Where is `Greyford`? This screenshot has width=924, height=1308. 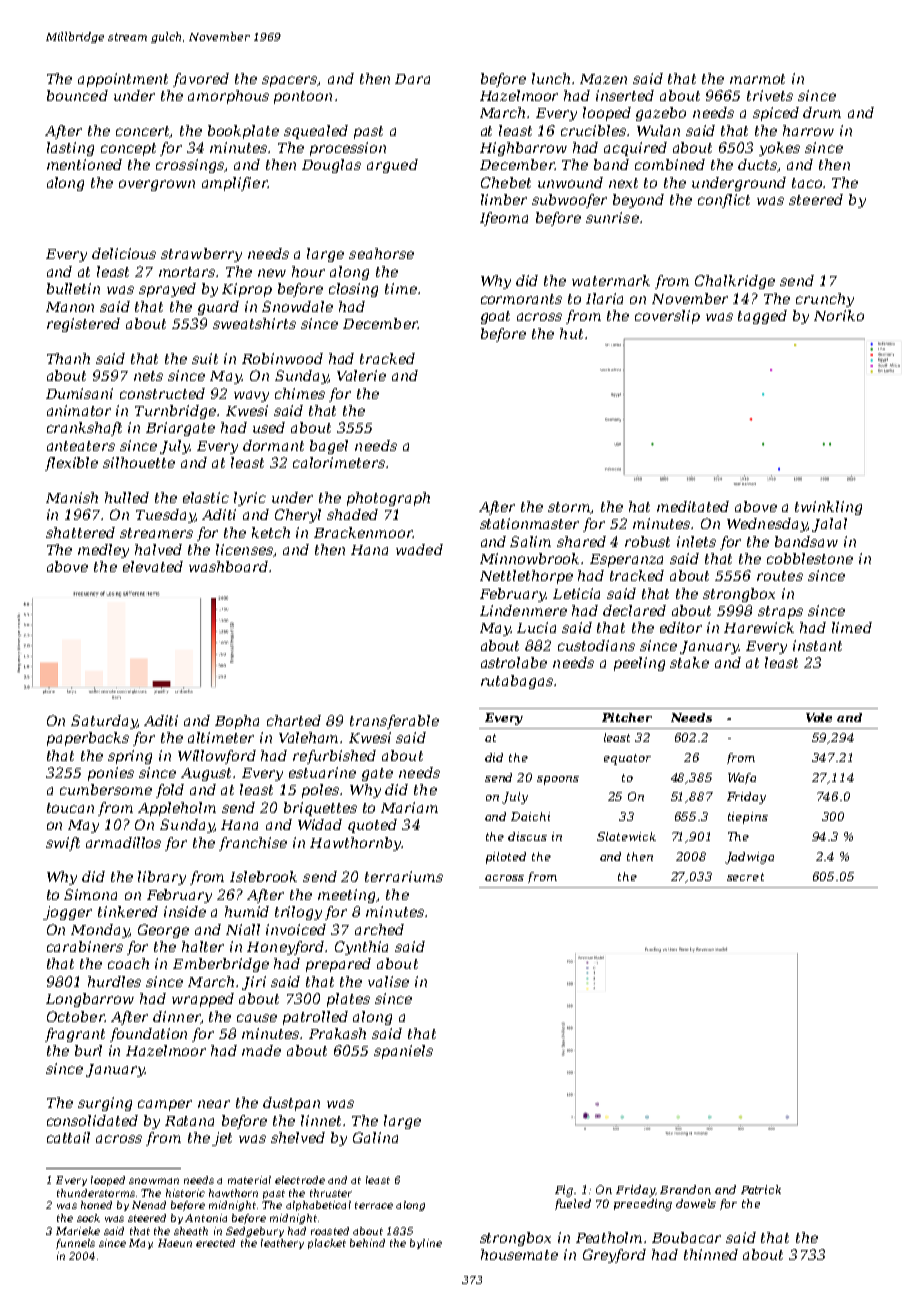 Greyford is located at coordinates (614, 1256).
